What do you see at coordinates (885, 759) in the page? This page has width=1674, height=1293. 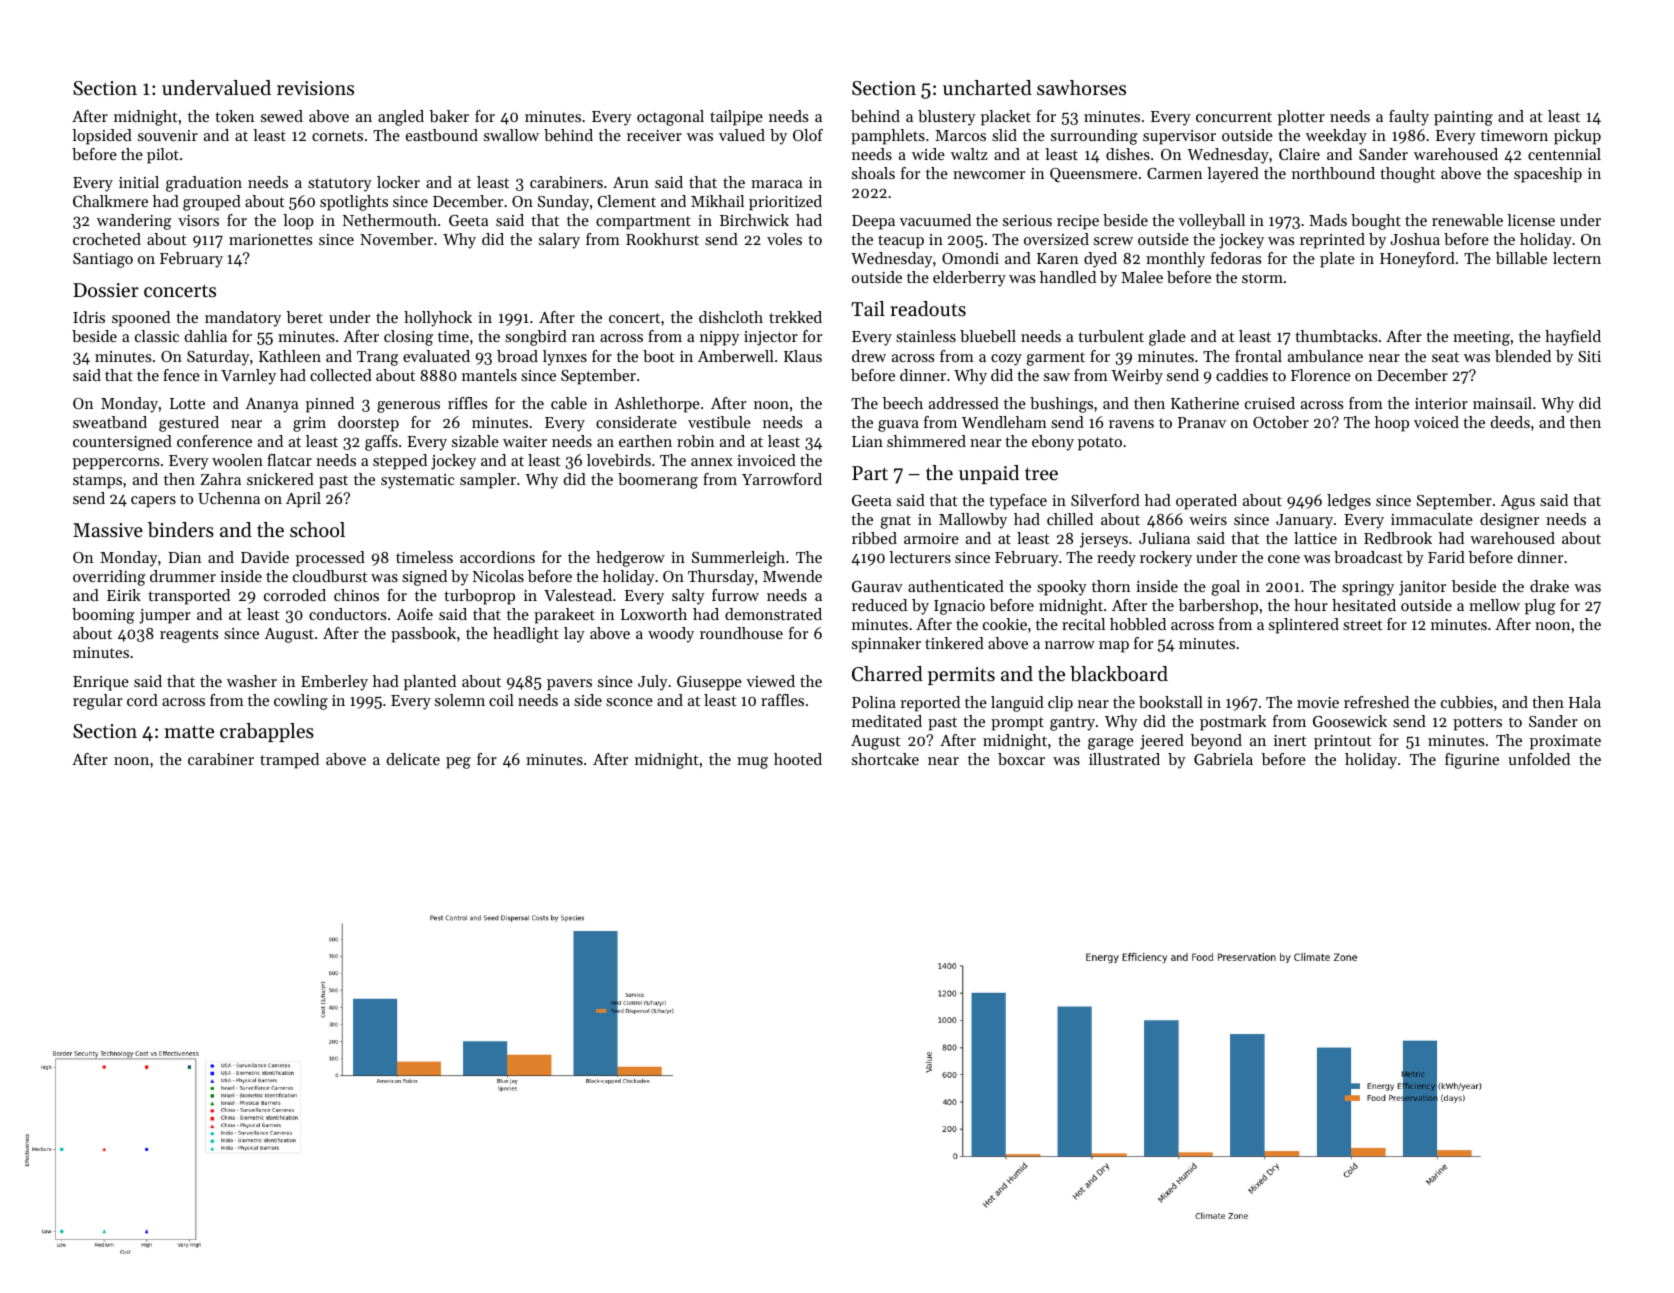 I see `shortcake` at bounding box center [885, 759].
